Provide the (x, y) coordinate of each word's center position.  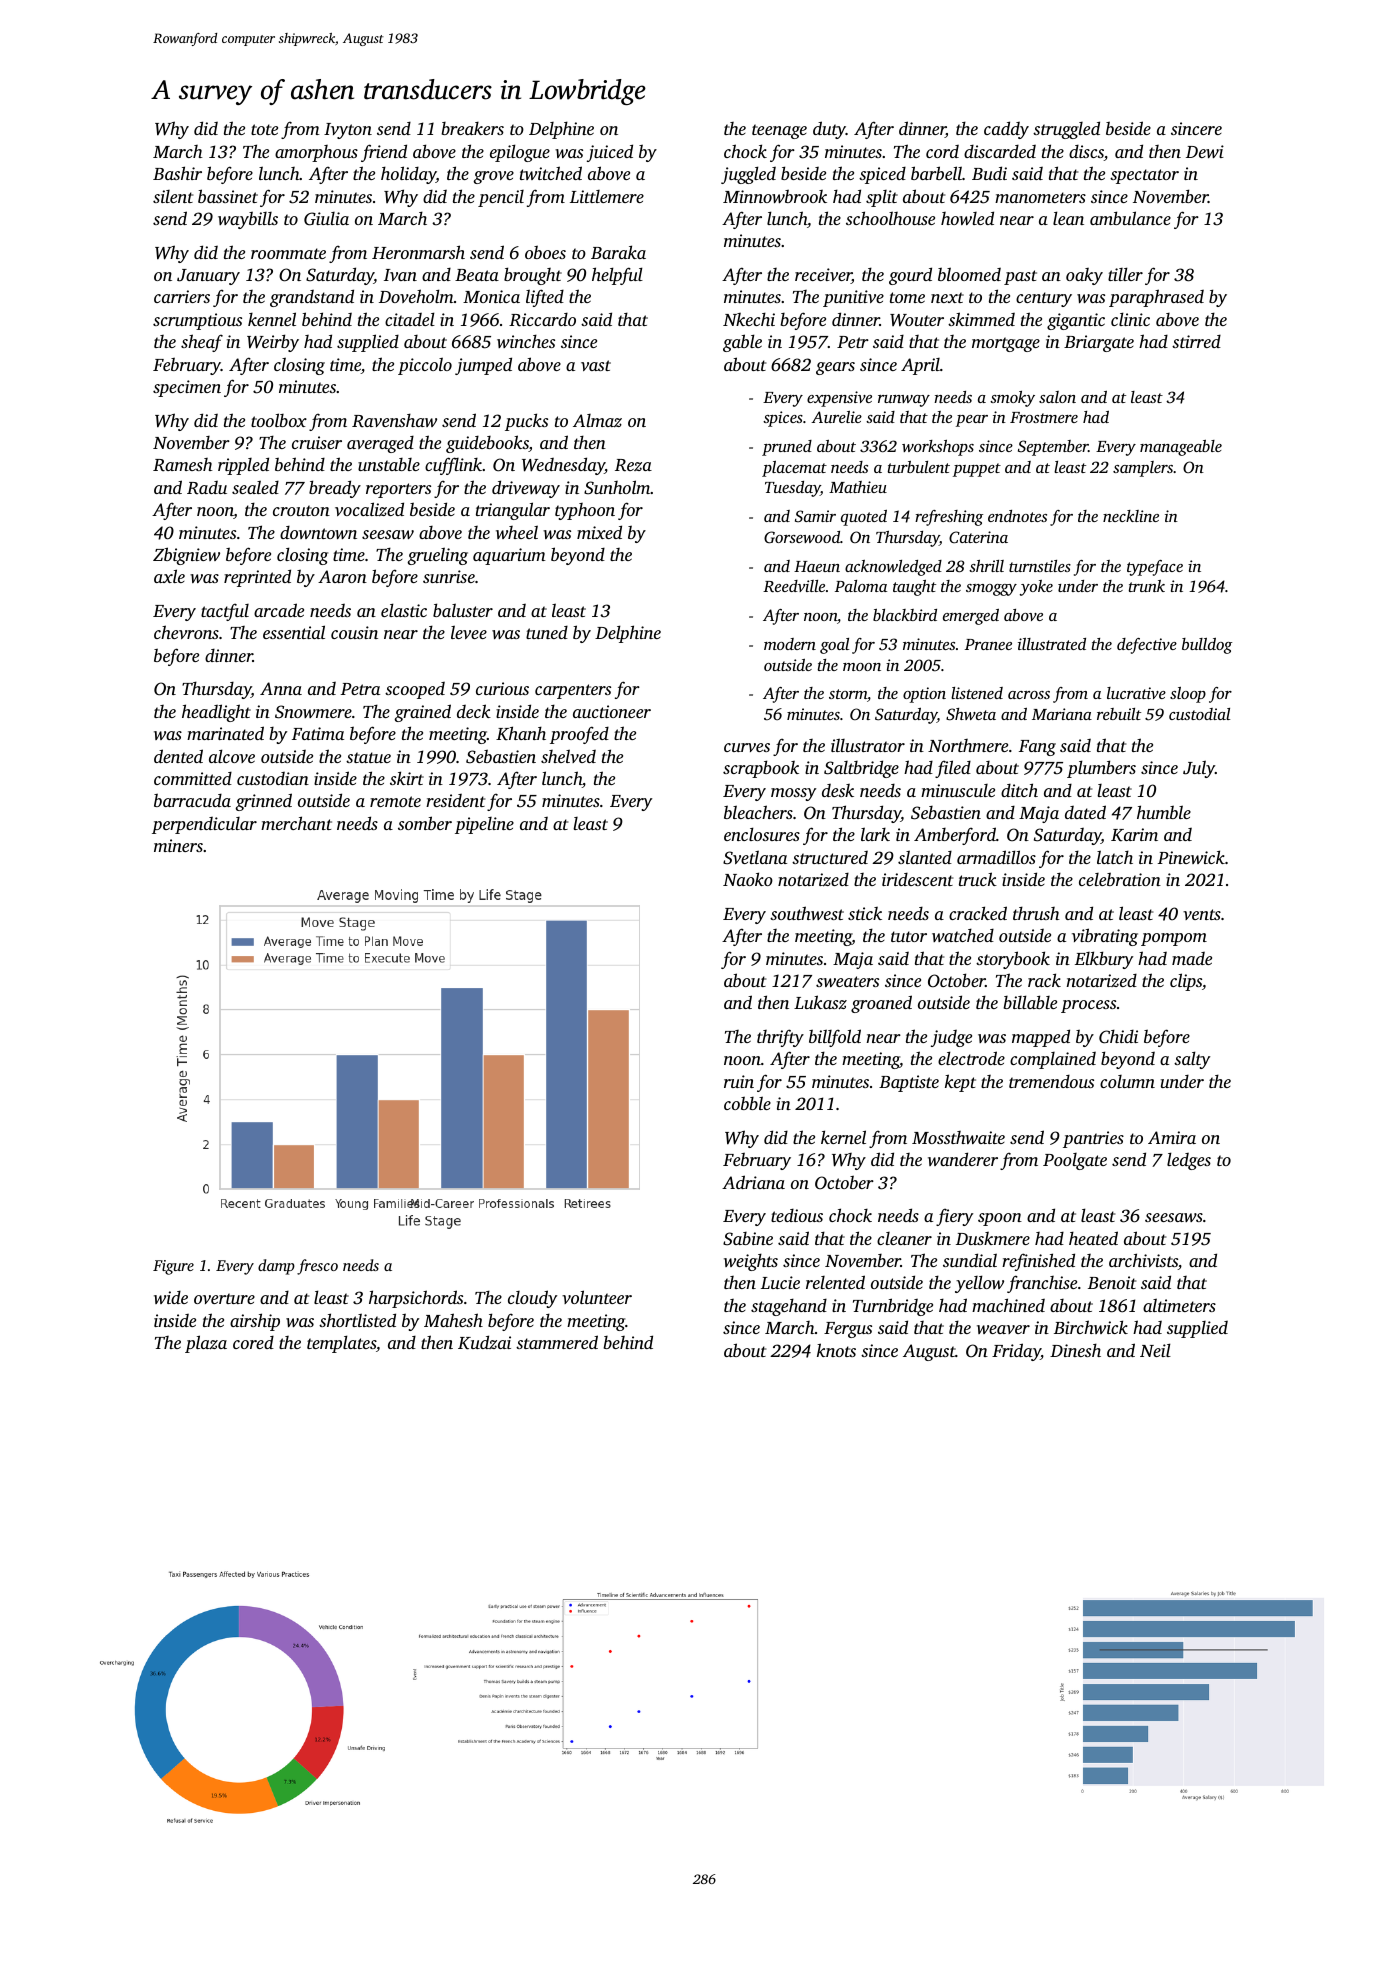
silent (173, 196)
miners (178, 845)
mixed (599, 532)
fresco (317, 1267)
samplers (1143, 469)
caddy (1006, 130)
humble (1164, 812)
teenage (779, 131)
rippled (243, 466)
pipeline (484, 825)
